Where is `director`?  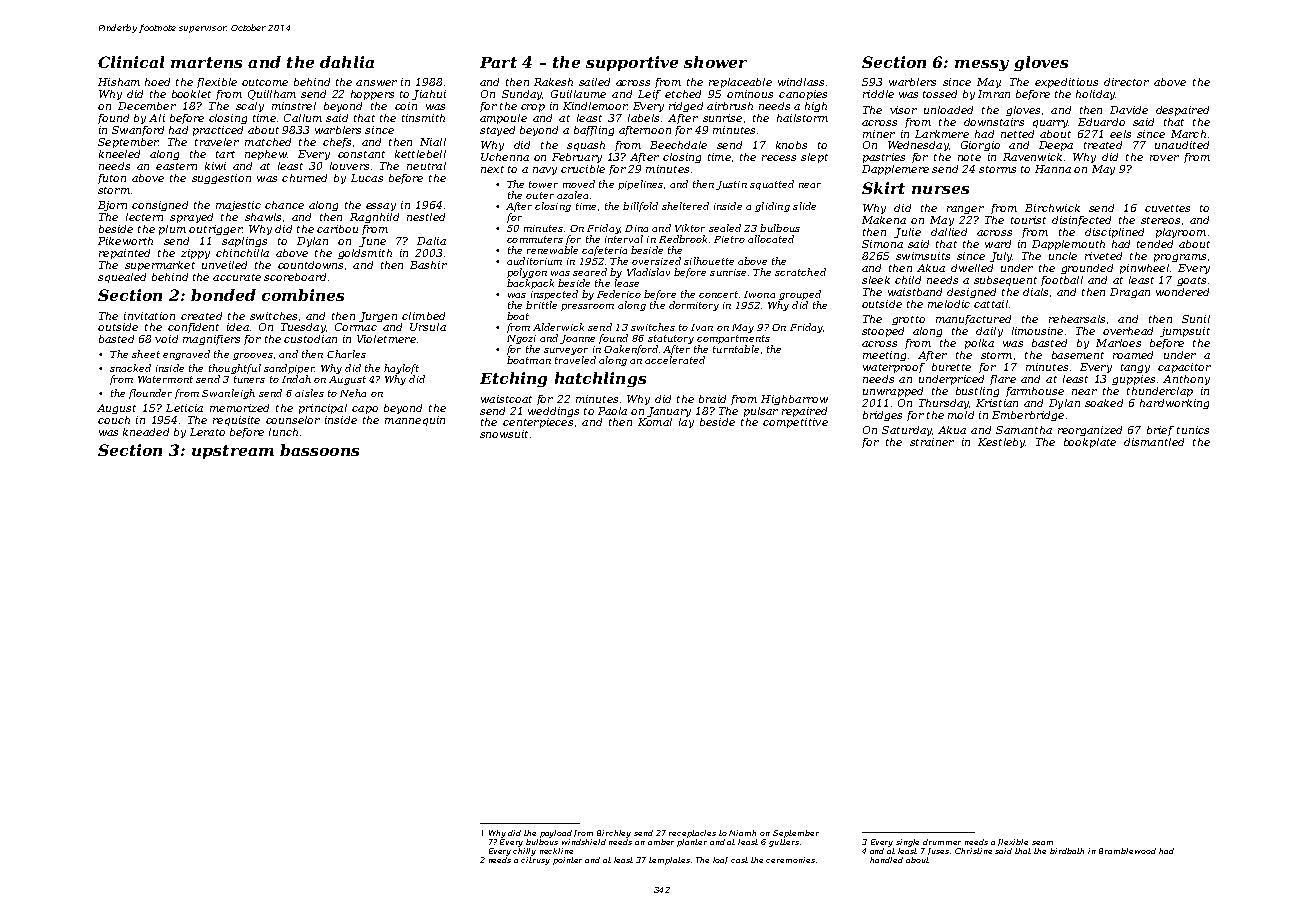 director is located at coordinates (1126, 82).
